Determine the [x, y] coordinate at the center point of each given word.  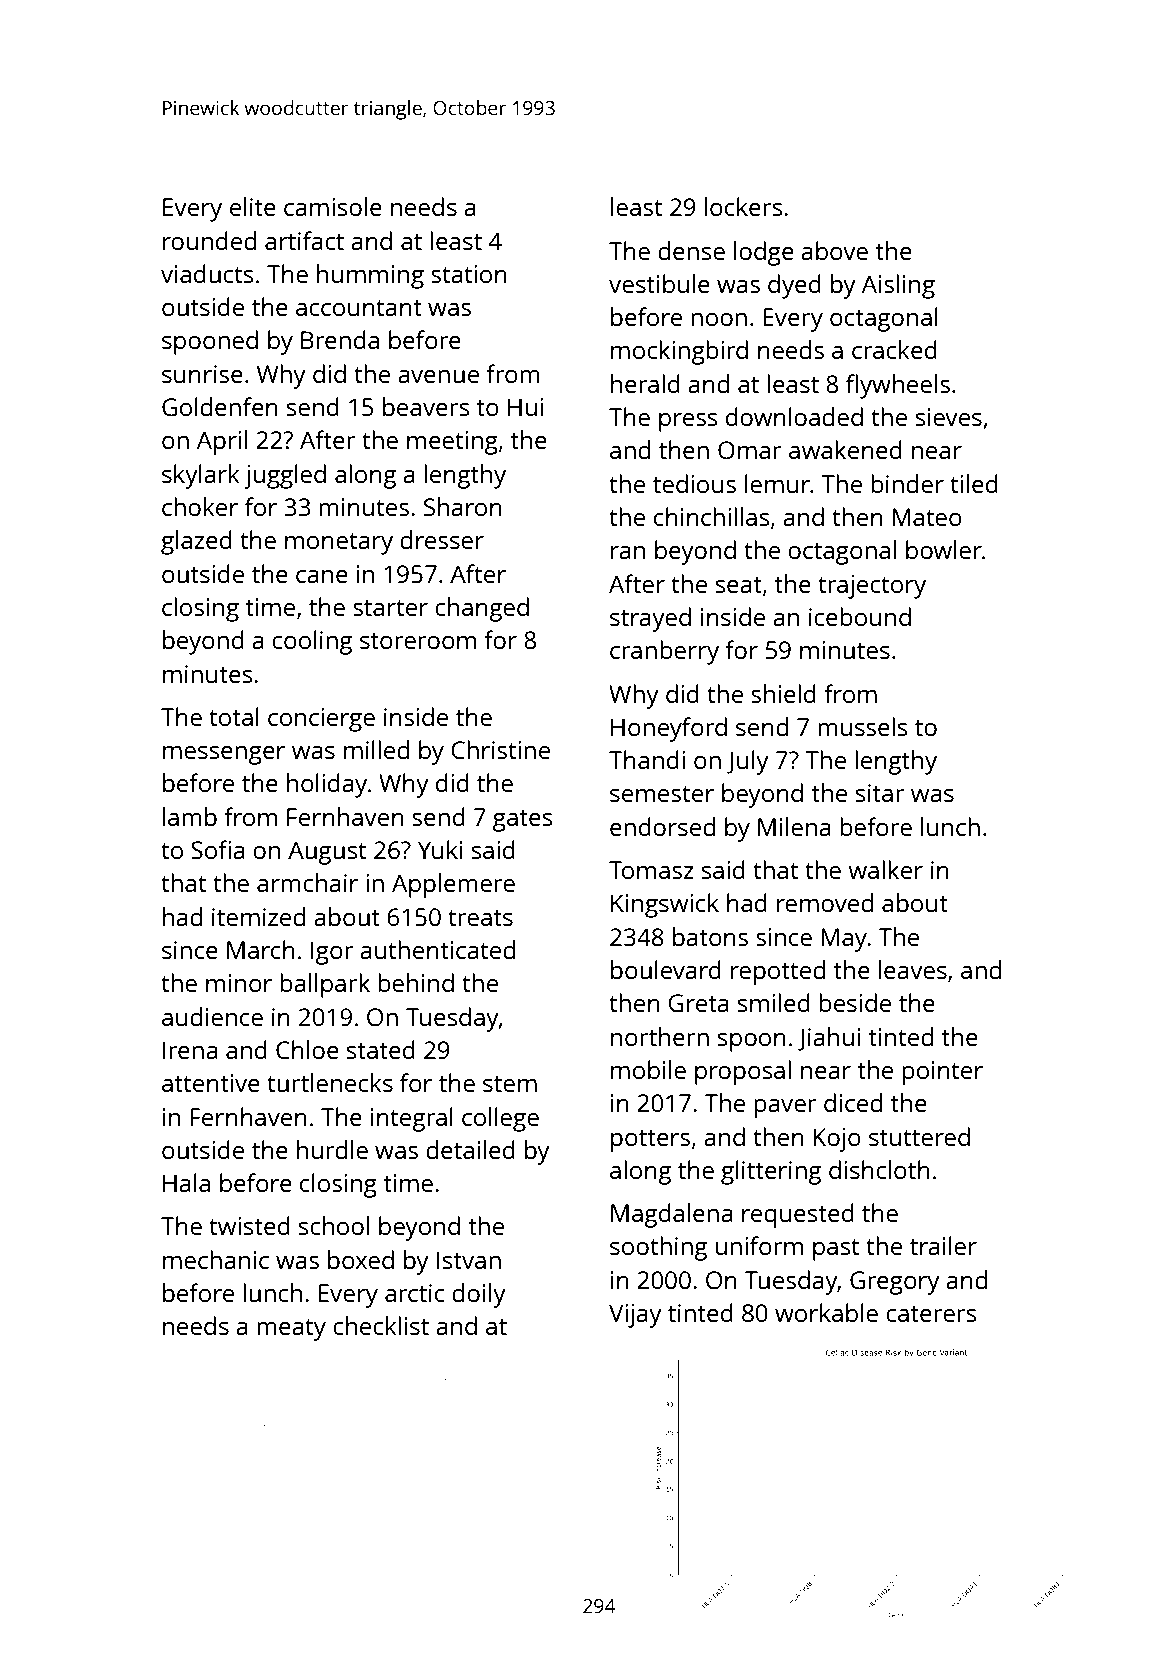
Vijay [635, 1316]
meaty [291, 1330]
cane [322, 576]
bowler [944, 549]
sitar [880, 793]
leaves [913, 969]
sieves [949, 417]
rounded [209, 240]
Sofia [218, 849]
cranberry [664, 652]
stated [381, 1049]
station [469, 274]
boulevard [666, 969]
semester [662, 794]
